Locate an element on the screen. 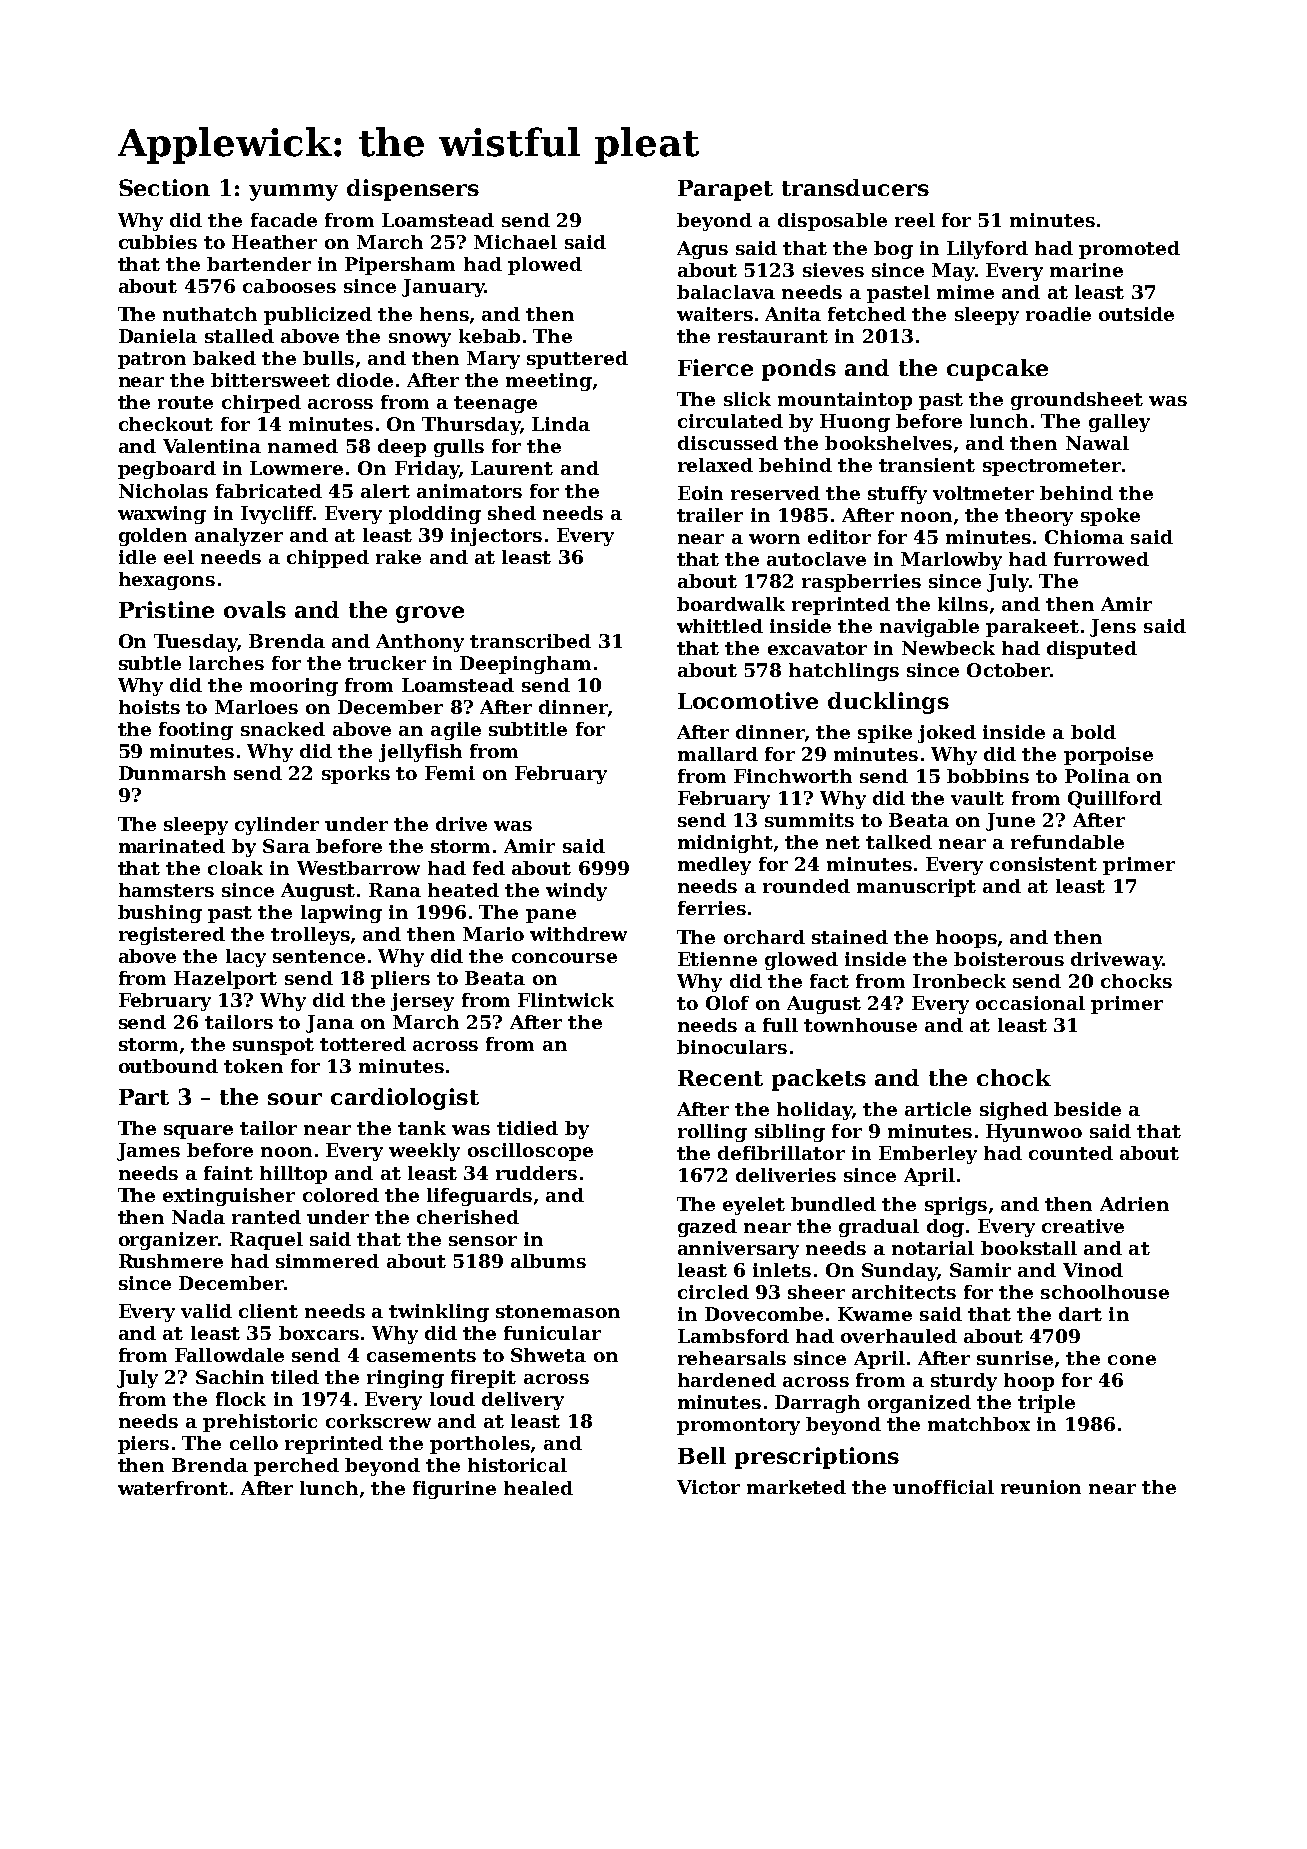 The image size is (1307, 1849). colored is located at coordinates (341, 1195).
